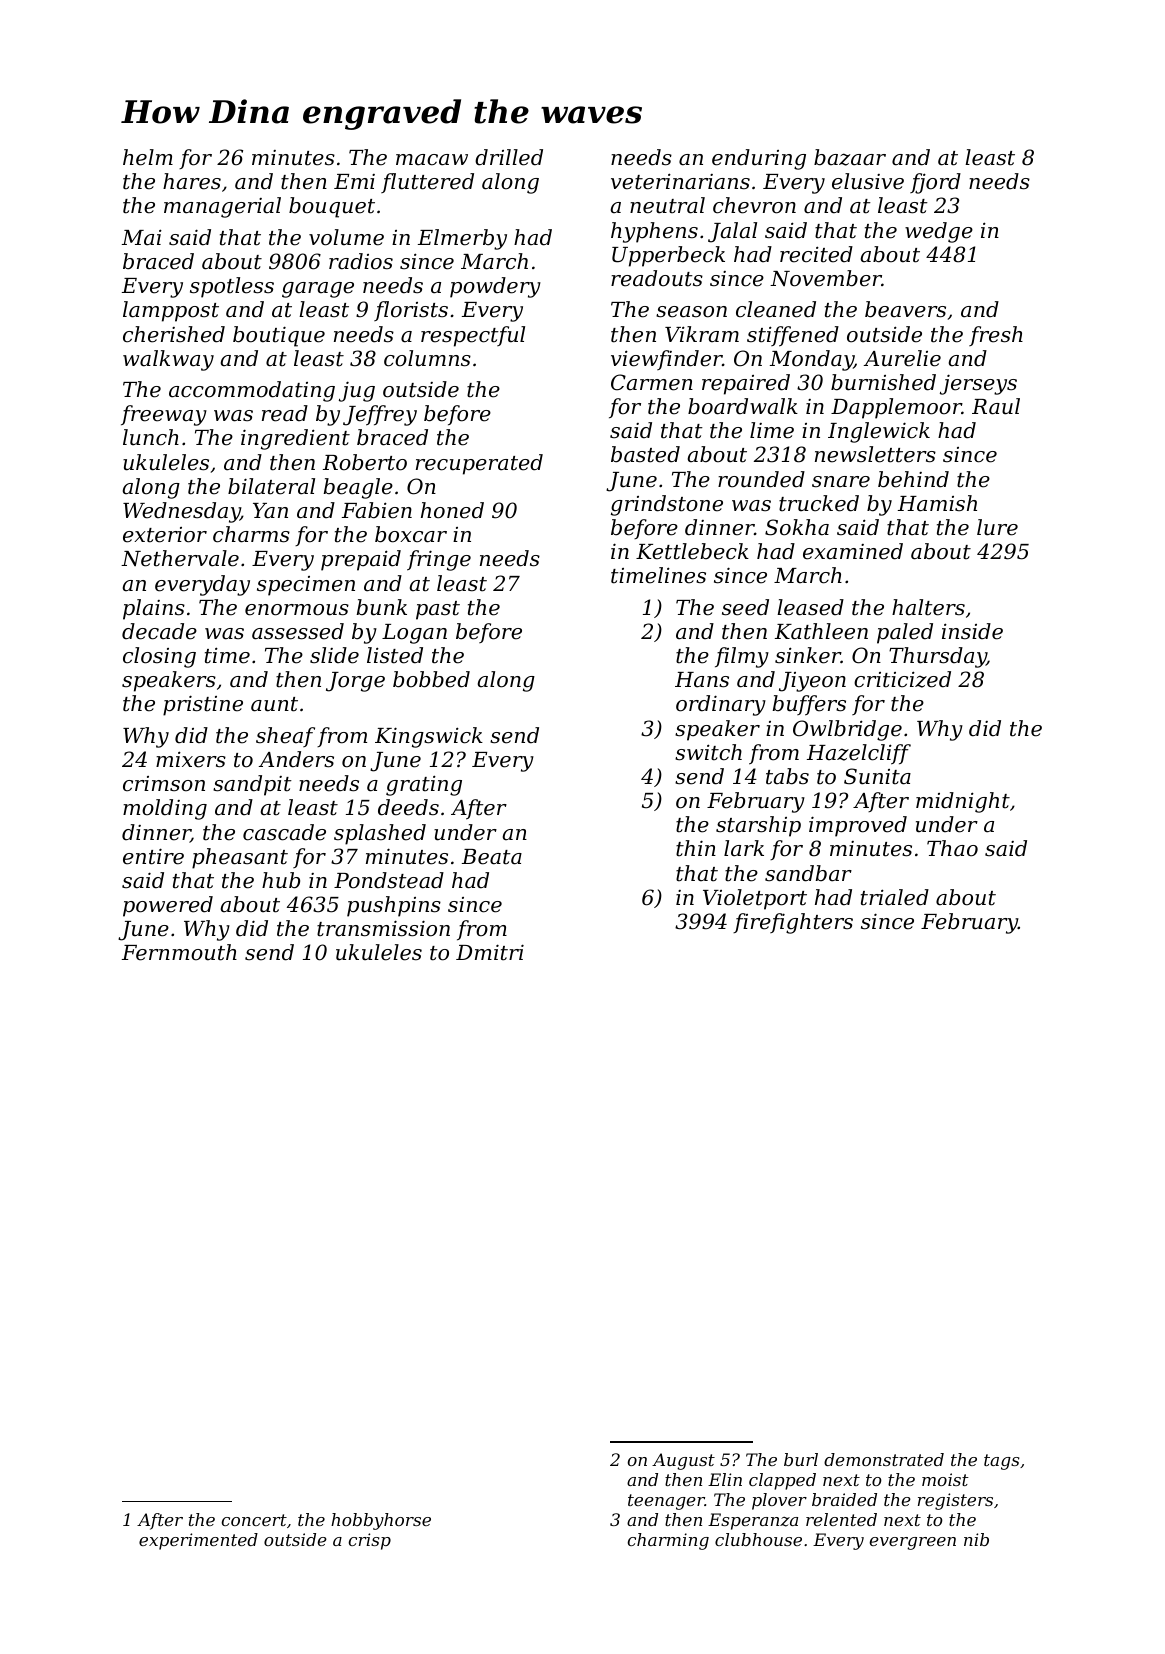 This page has width=1165, height=1654. I want to click on teenager, so click(666, 1502).
